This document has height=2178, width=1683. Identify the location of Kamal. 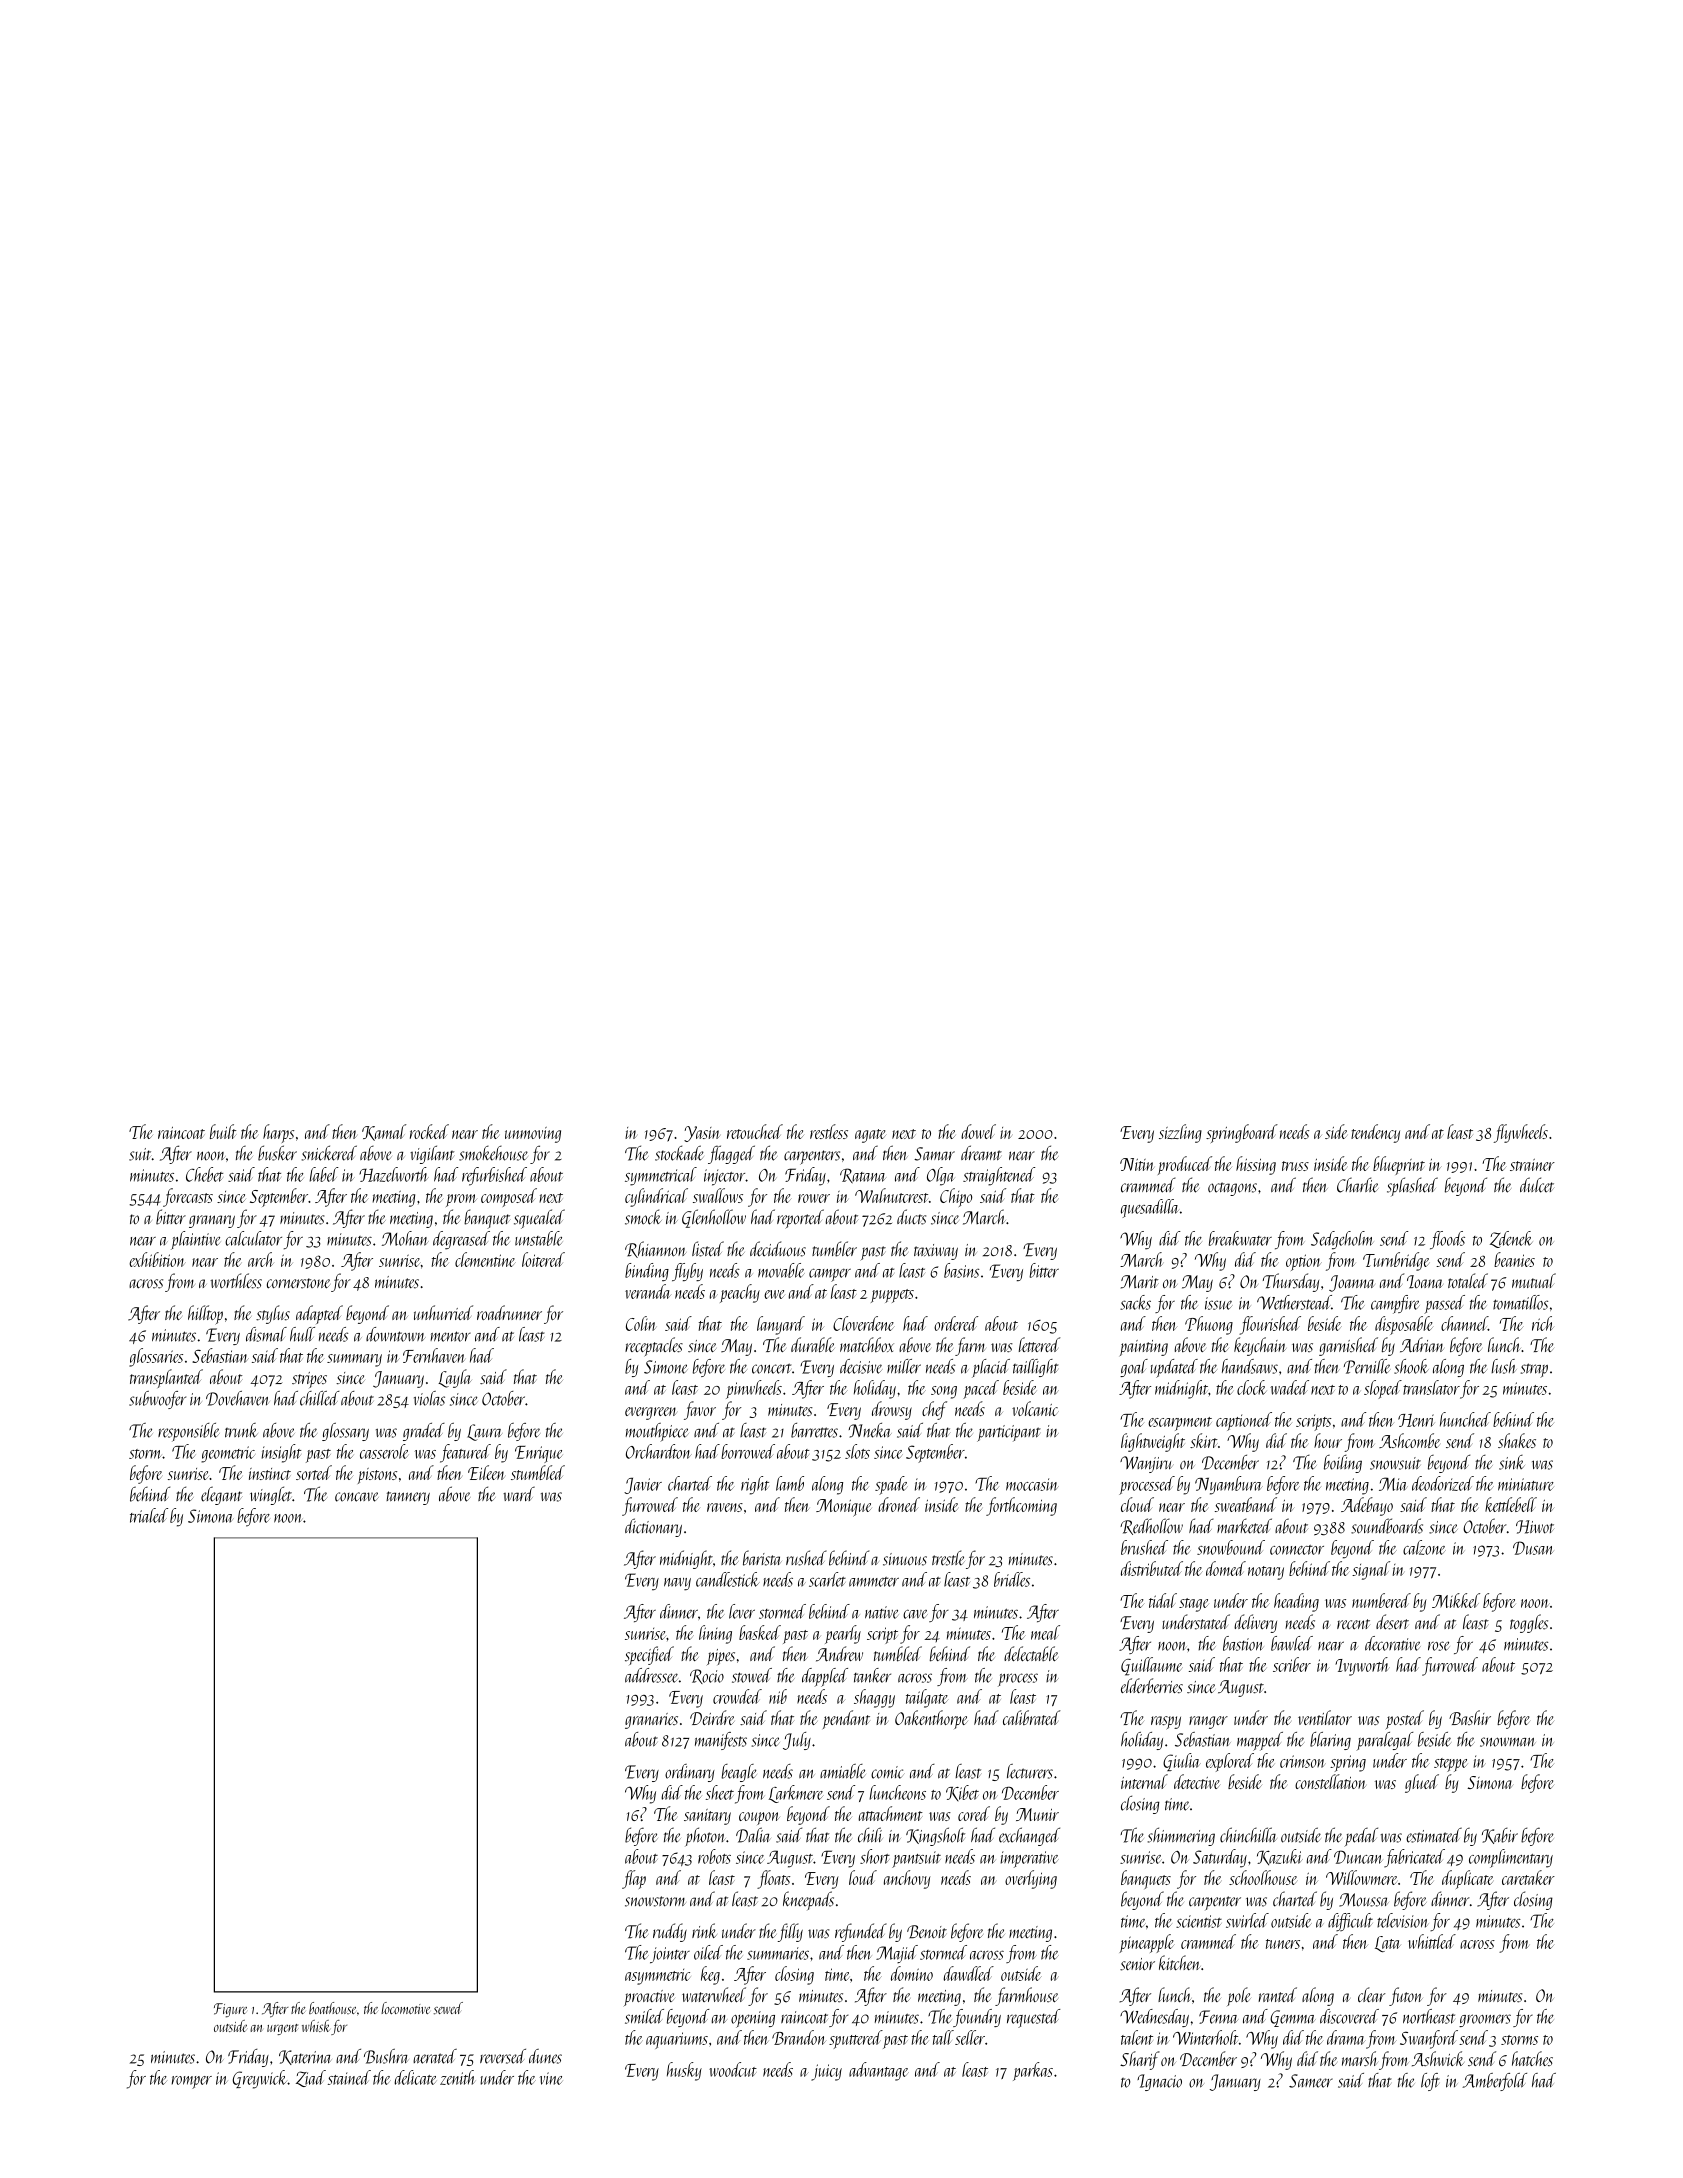
(384, 1132).
